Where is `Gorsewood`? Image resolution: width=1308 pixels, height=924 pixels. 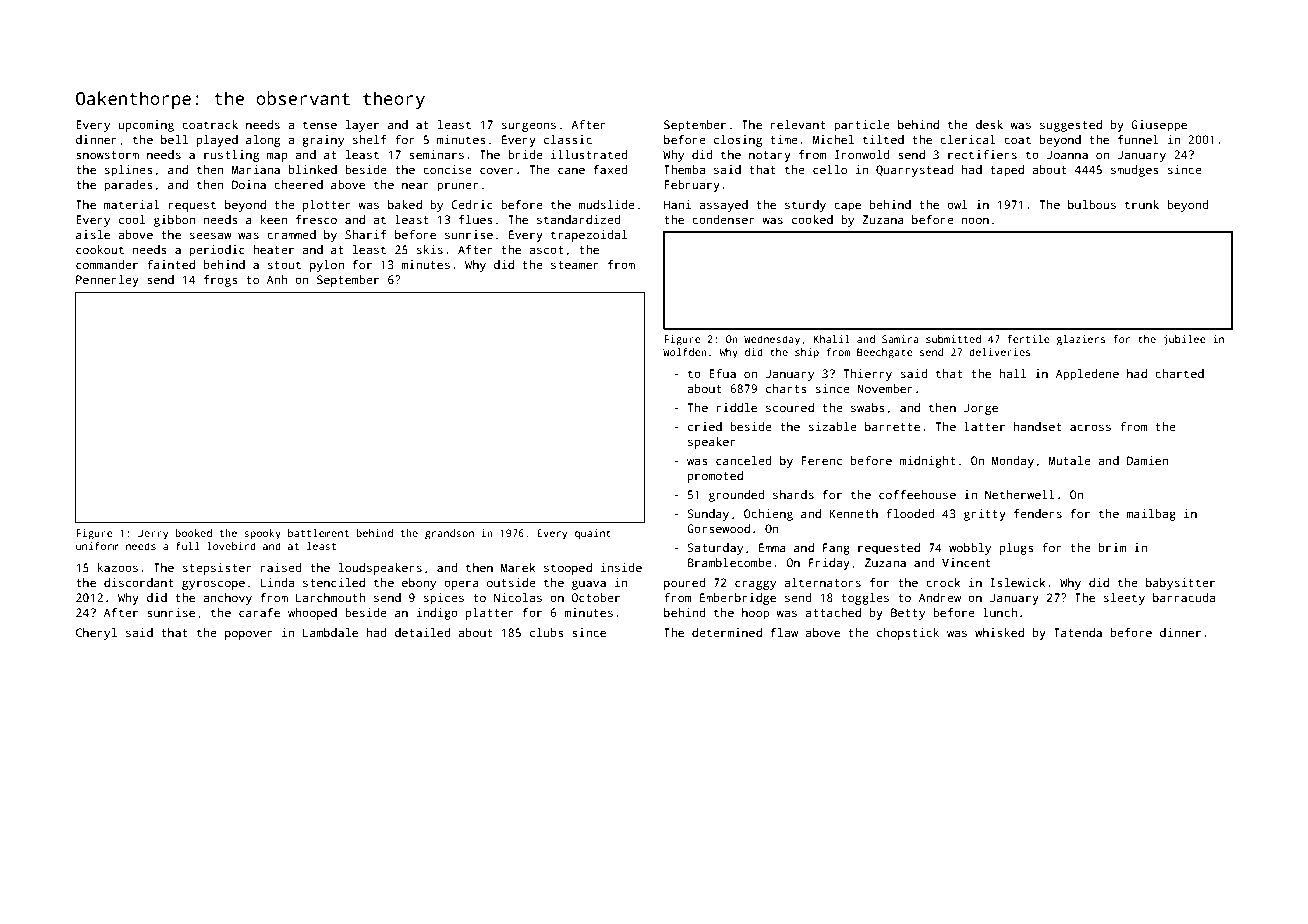
Gorsewood is located at coordinates (718, 528).
